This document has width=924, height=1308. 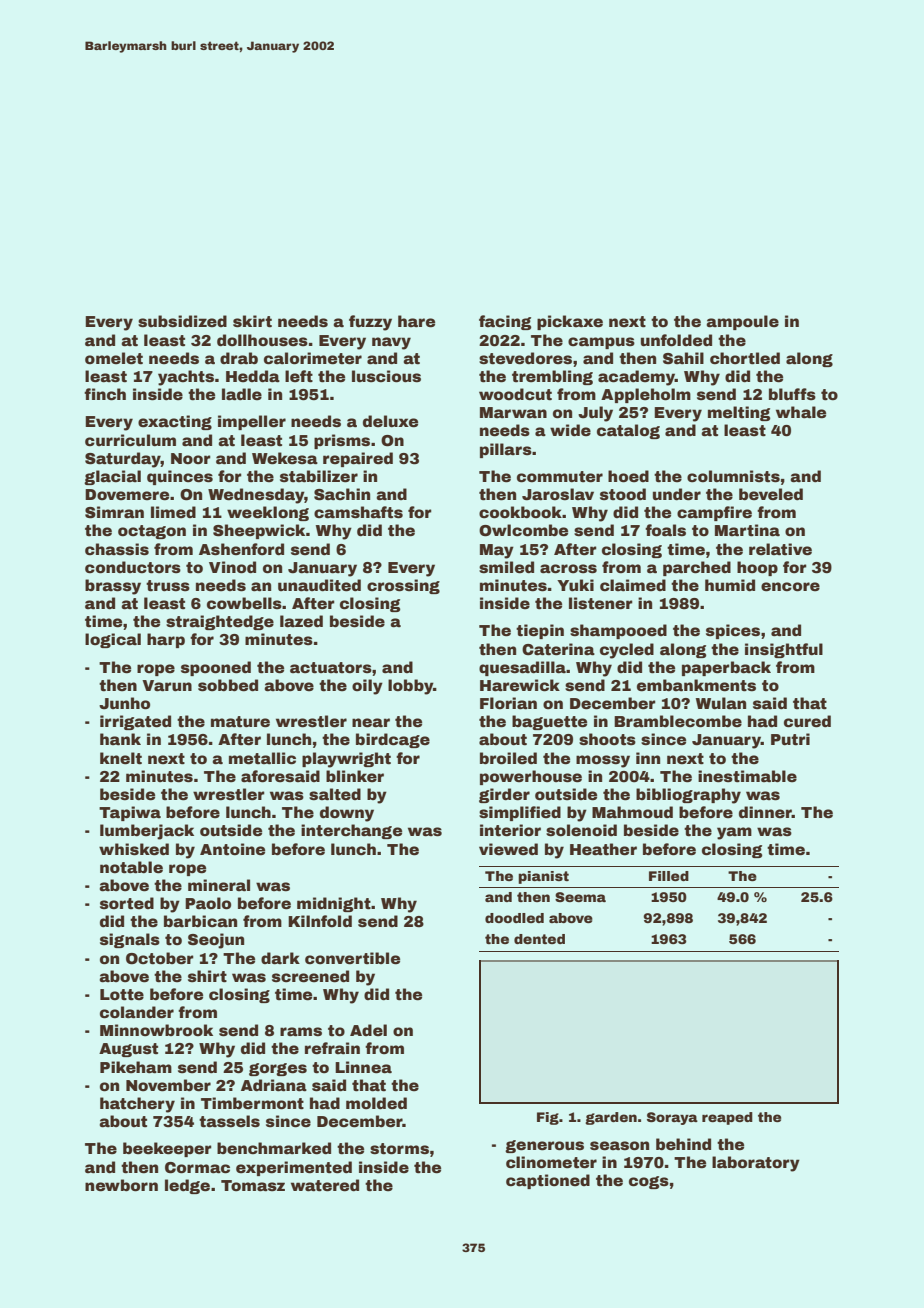 I want to click on reaped, so click(x=727, y=1118).
